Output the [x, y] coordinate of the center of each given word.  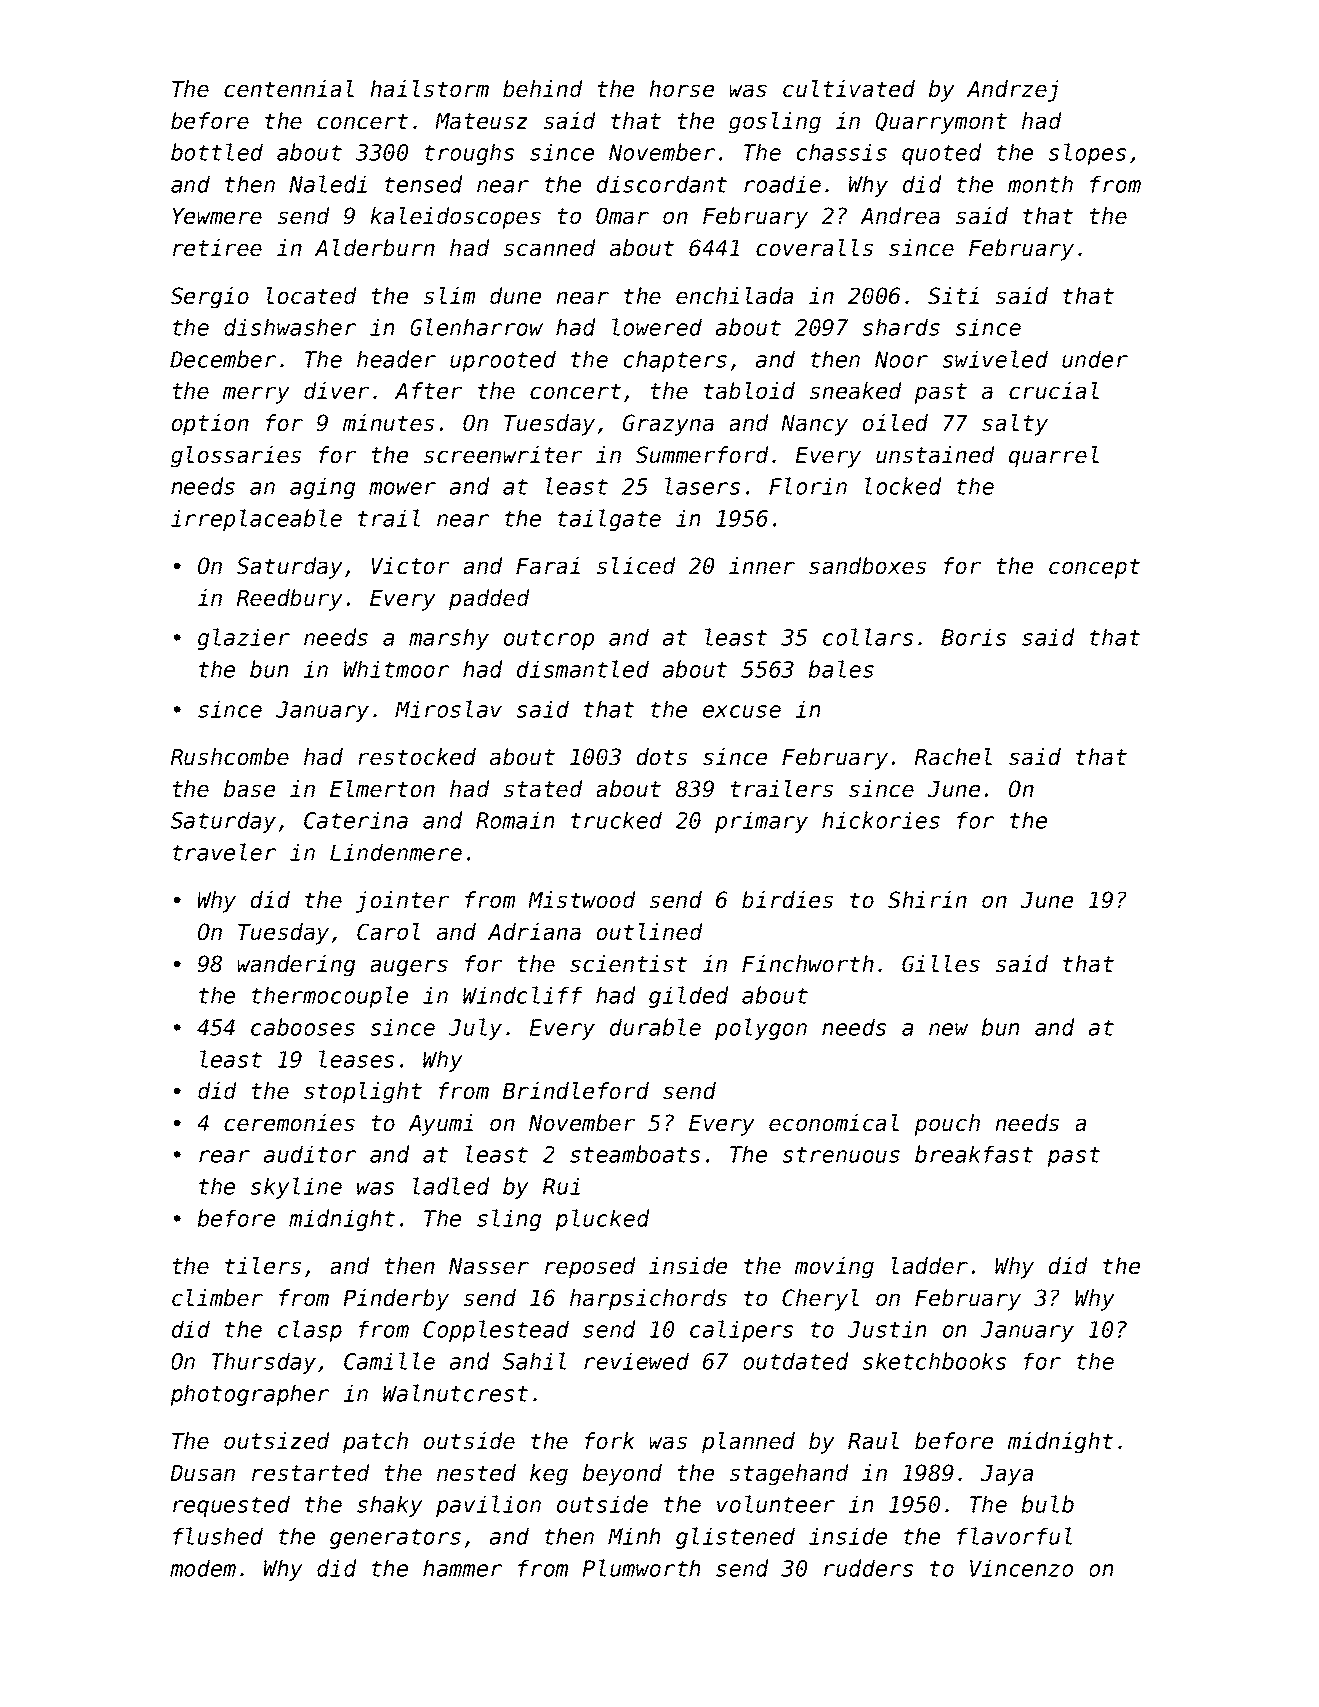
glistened [735, 1538]
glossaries [236, 457]
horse [681, 89]
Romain [515, 820]
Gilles [941, 964]
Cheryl [820, 1300]
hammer [462, 1568]
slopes [1087, 154]
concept [1094, 568]
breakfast [974, 1154]
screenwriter [503, 455]
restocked [417, 757]
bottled [217, 152]
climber [217, 1298]
